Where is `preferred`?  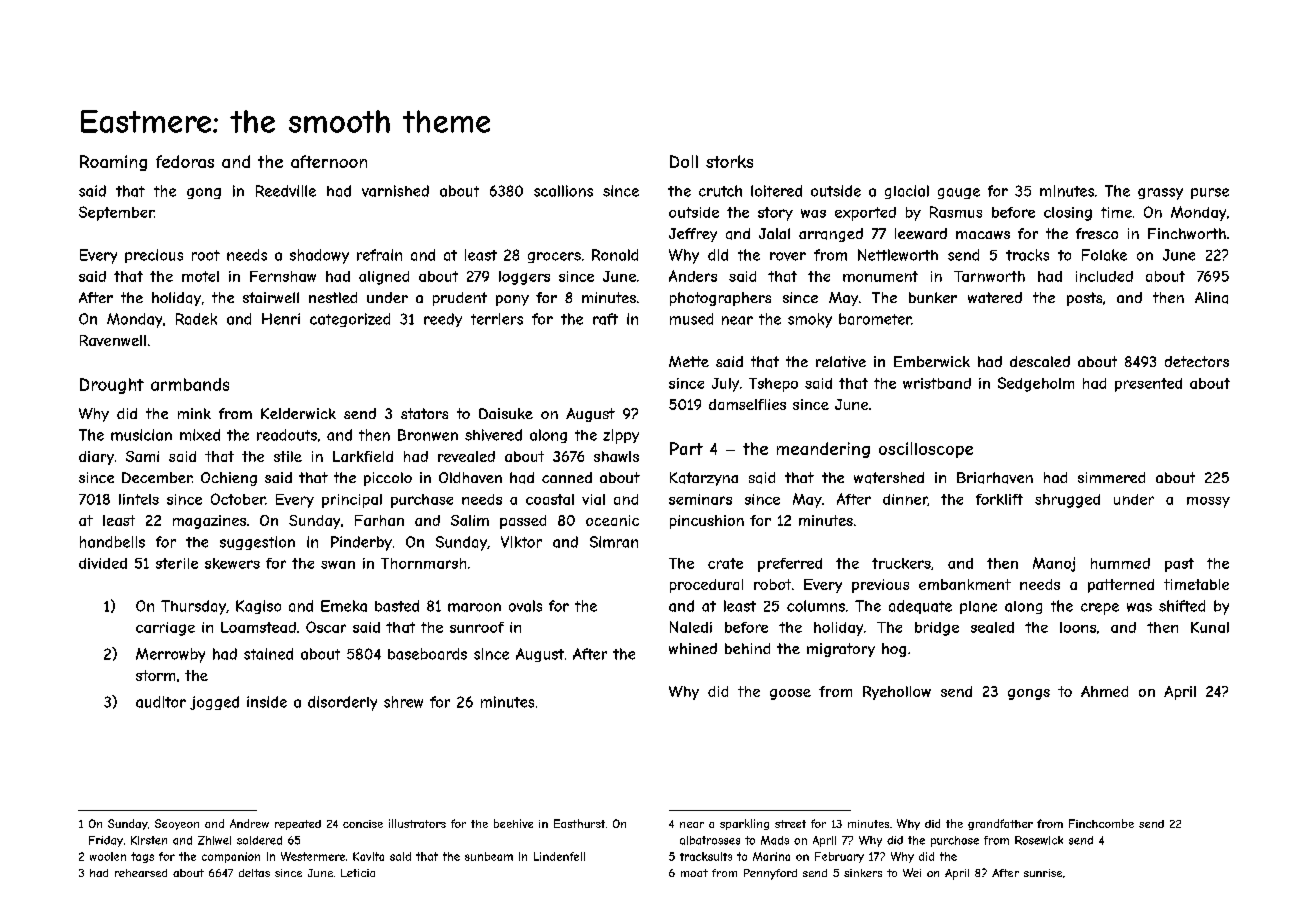 preferred is located at coordinates (790, 565).
